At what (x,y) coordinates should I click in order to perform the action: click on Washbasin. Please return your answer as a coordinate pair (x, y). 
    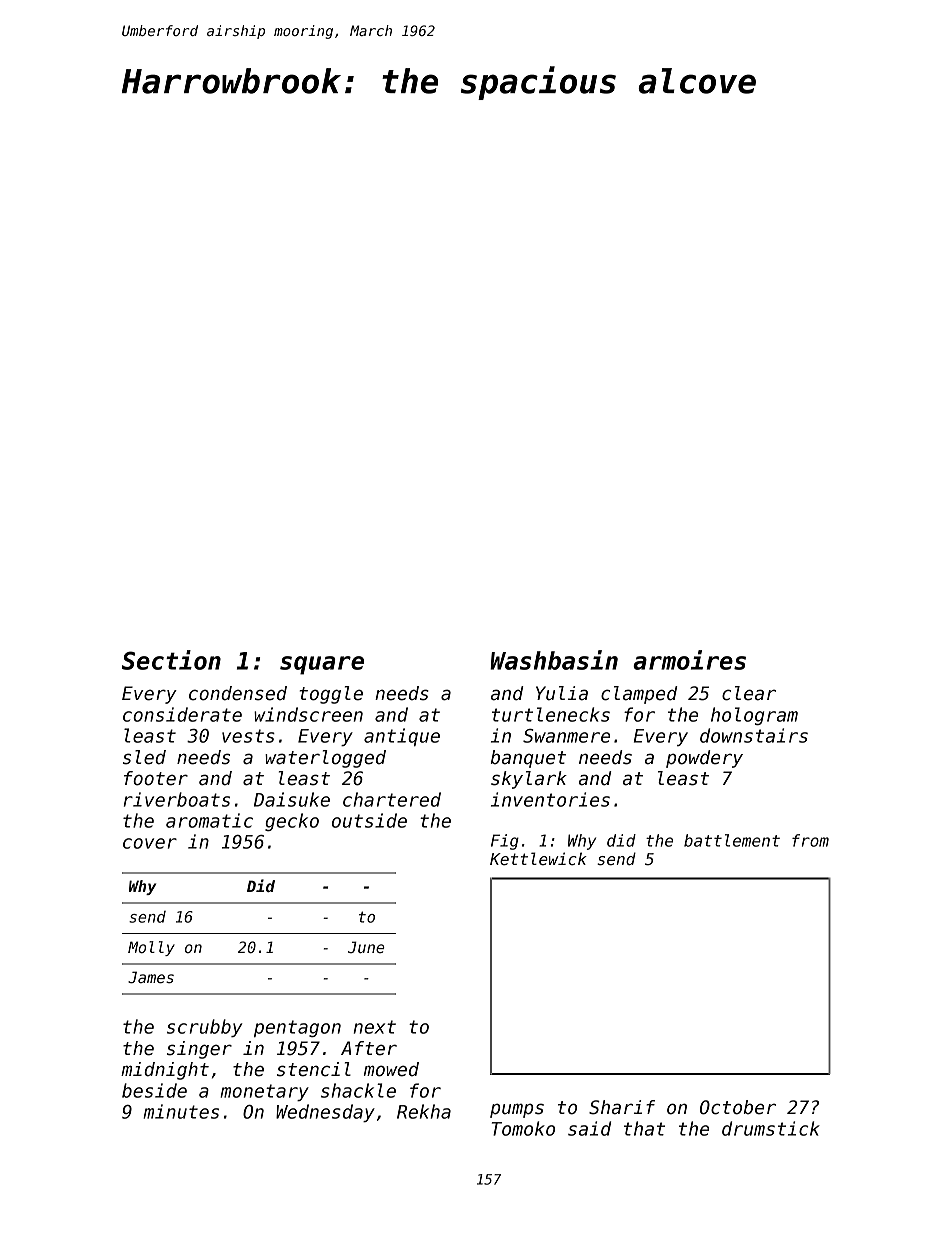
    Looking at the image, I should click on (554, 660).
